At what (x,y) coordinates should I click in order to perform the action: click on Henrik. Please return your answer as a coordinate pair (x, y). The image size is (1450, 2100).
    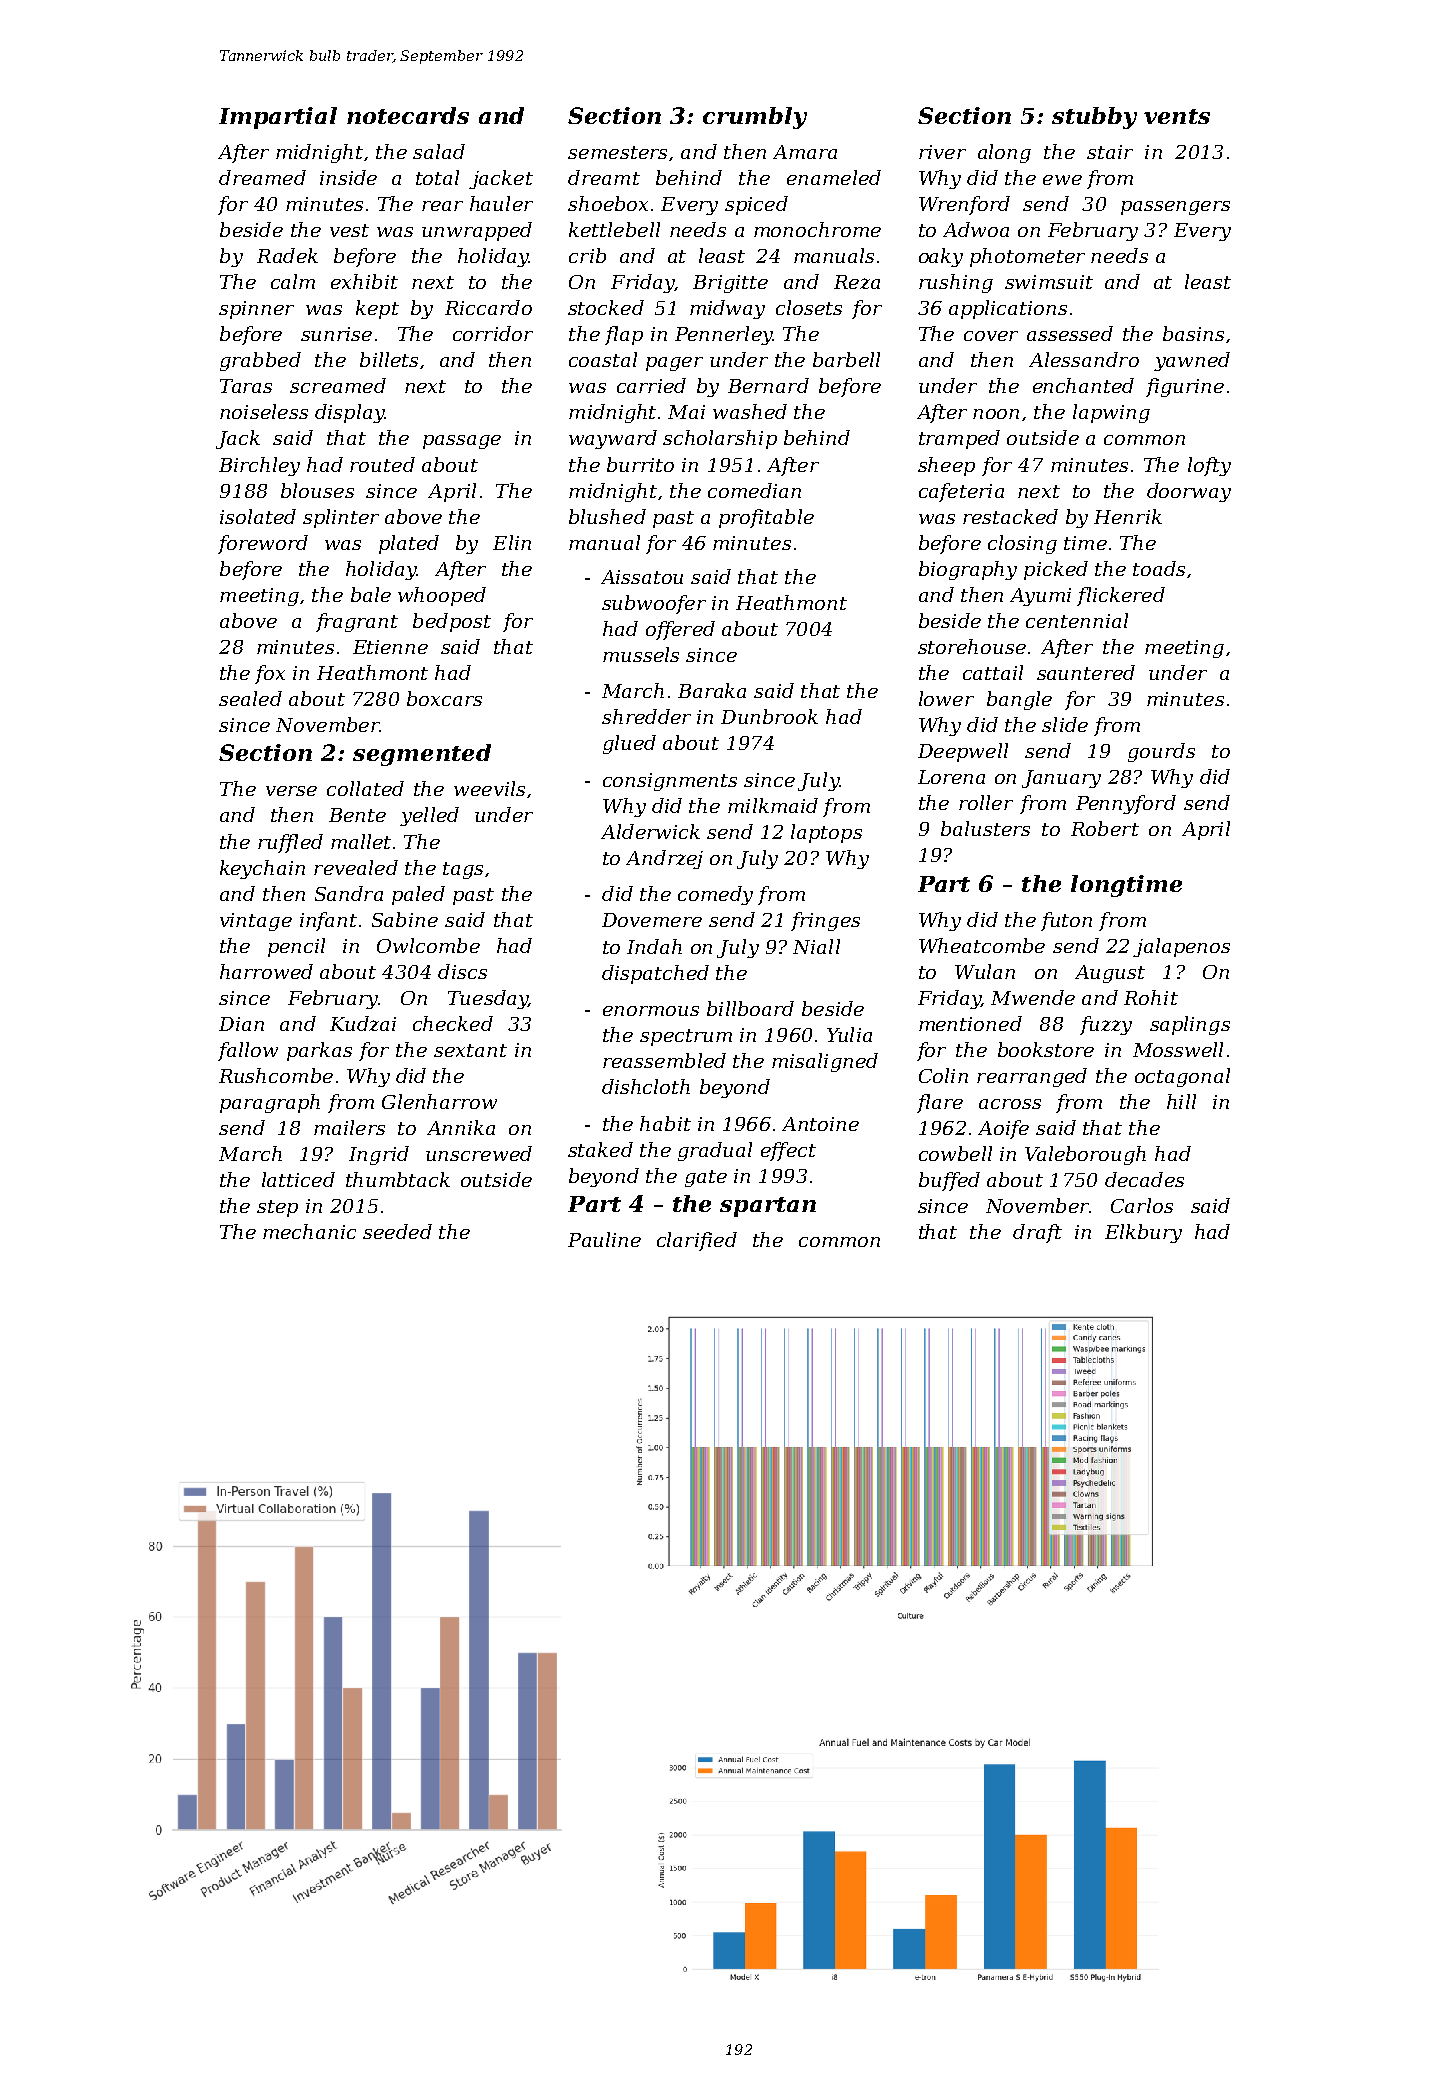
    Looking at the image, I should click on (1128, 516).
